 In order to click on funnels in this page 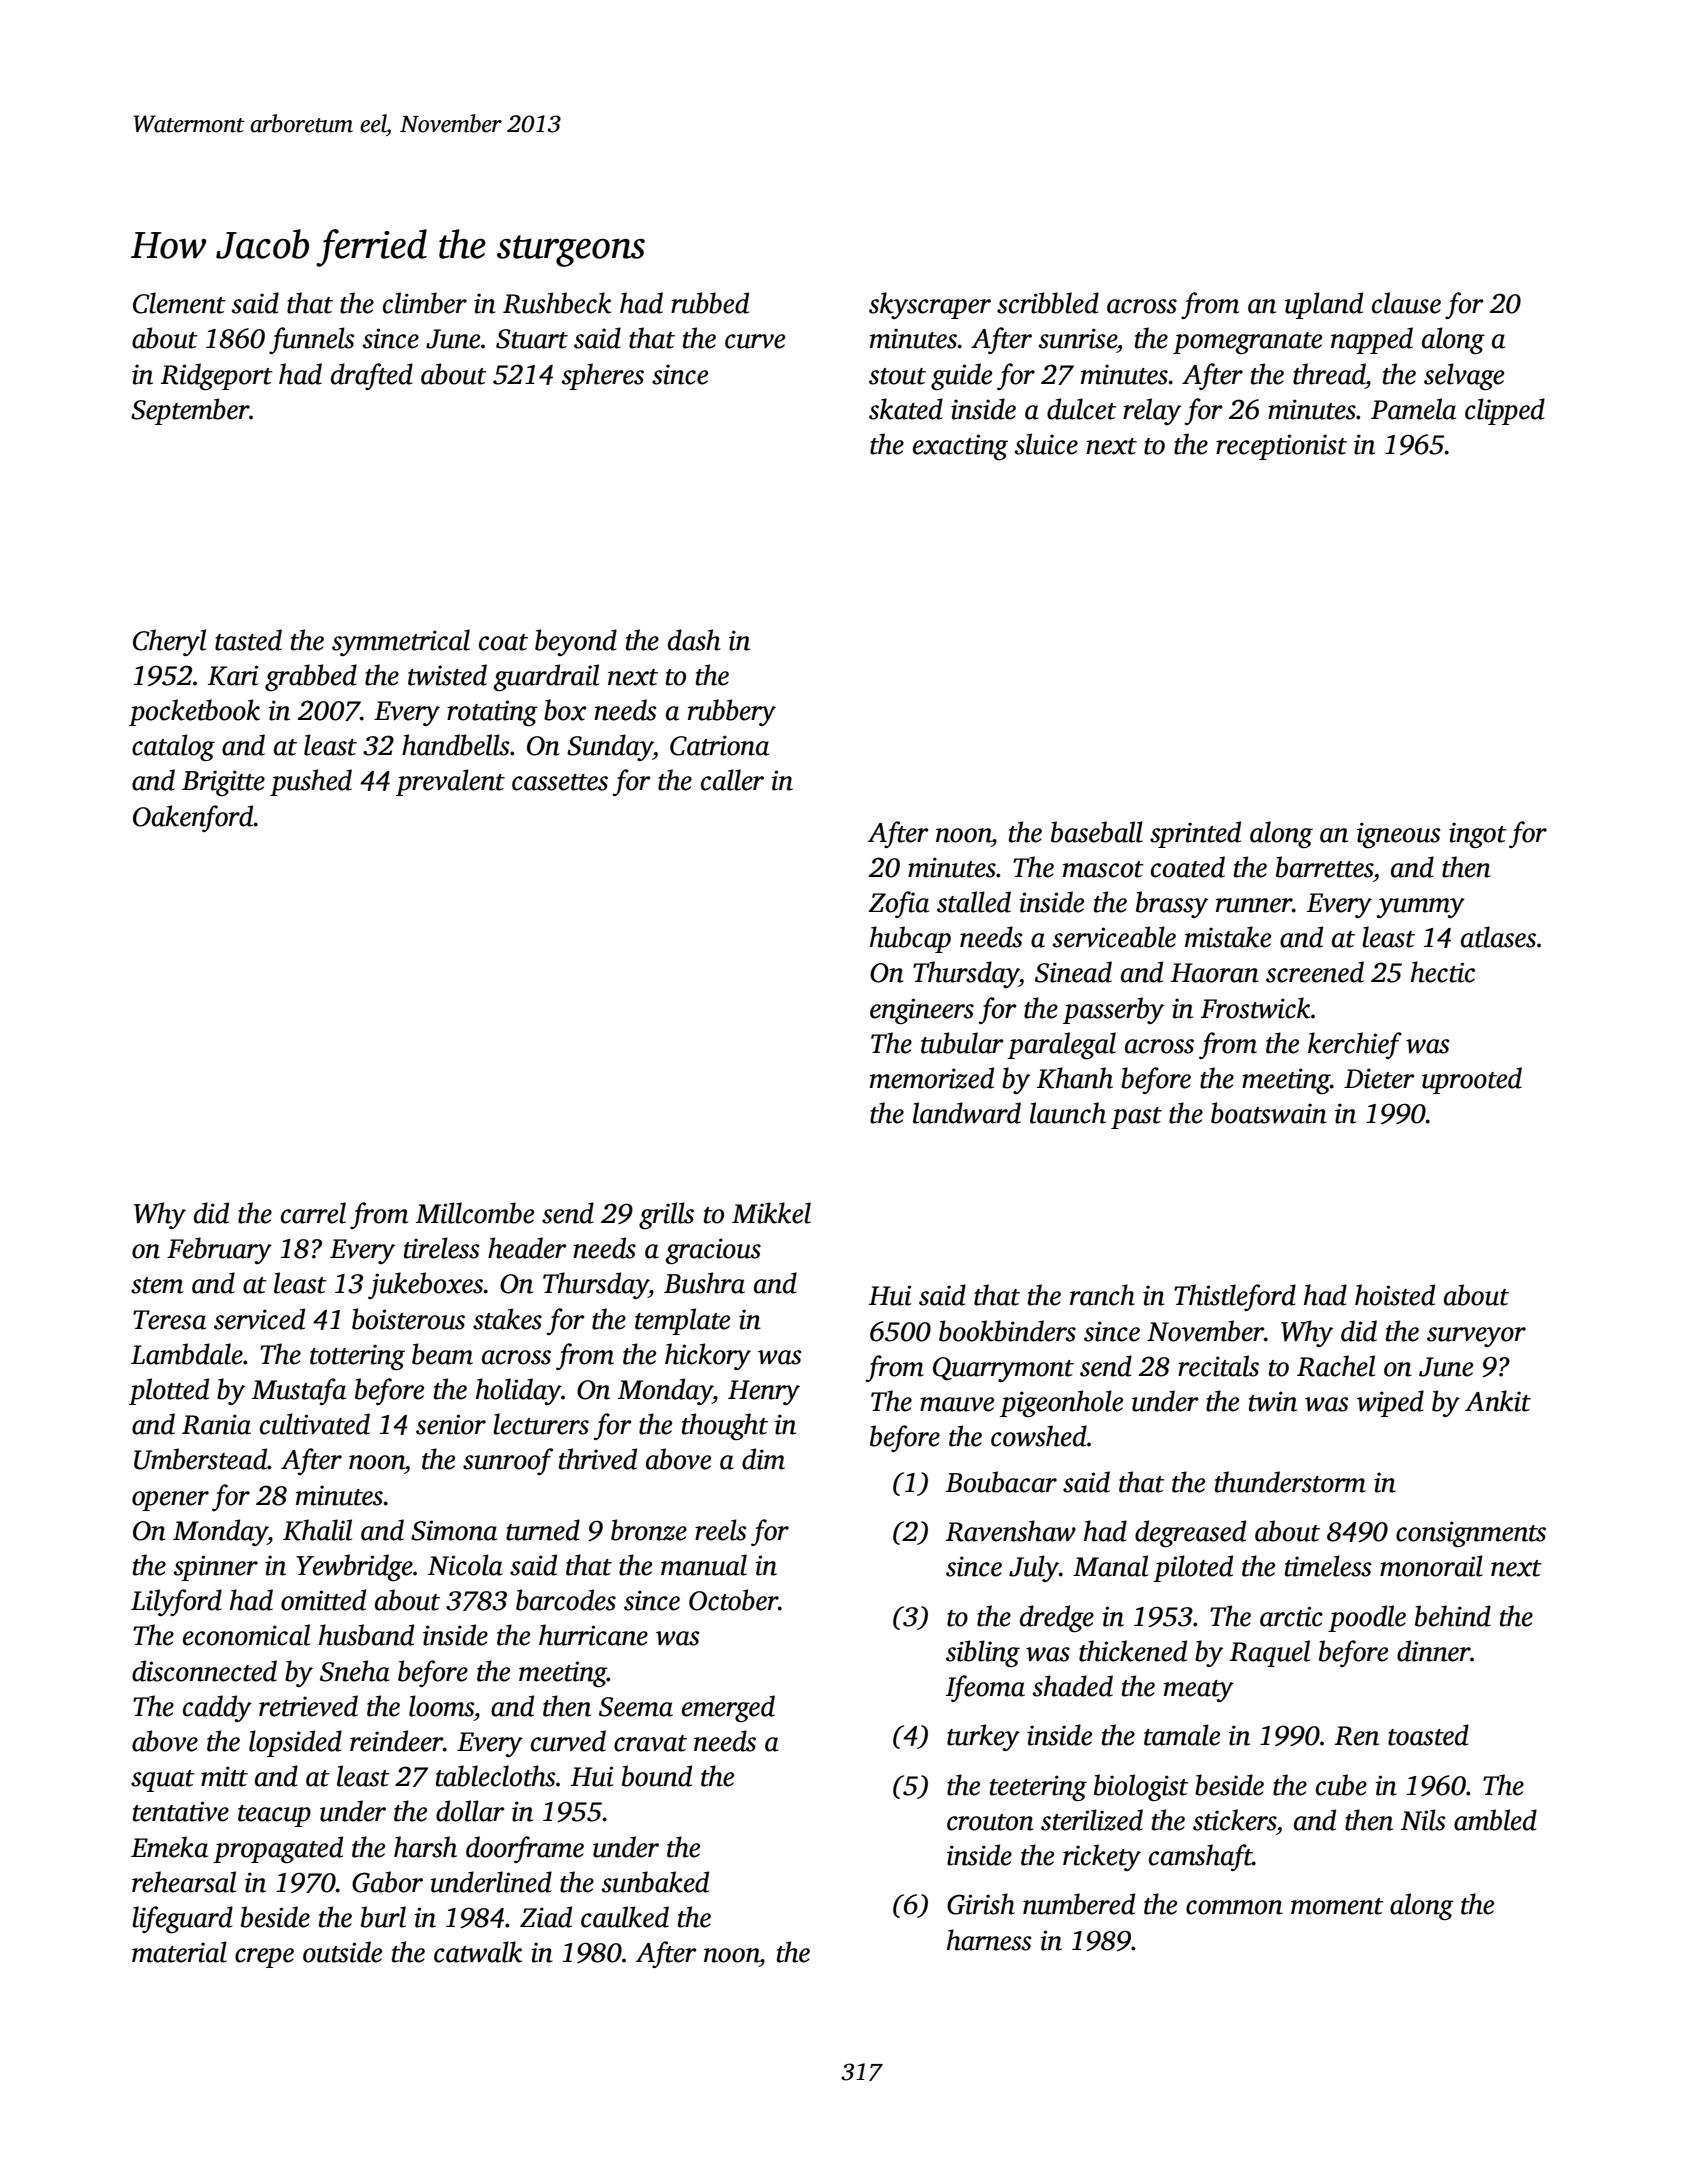, I will do `click(311, 340)`.
